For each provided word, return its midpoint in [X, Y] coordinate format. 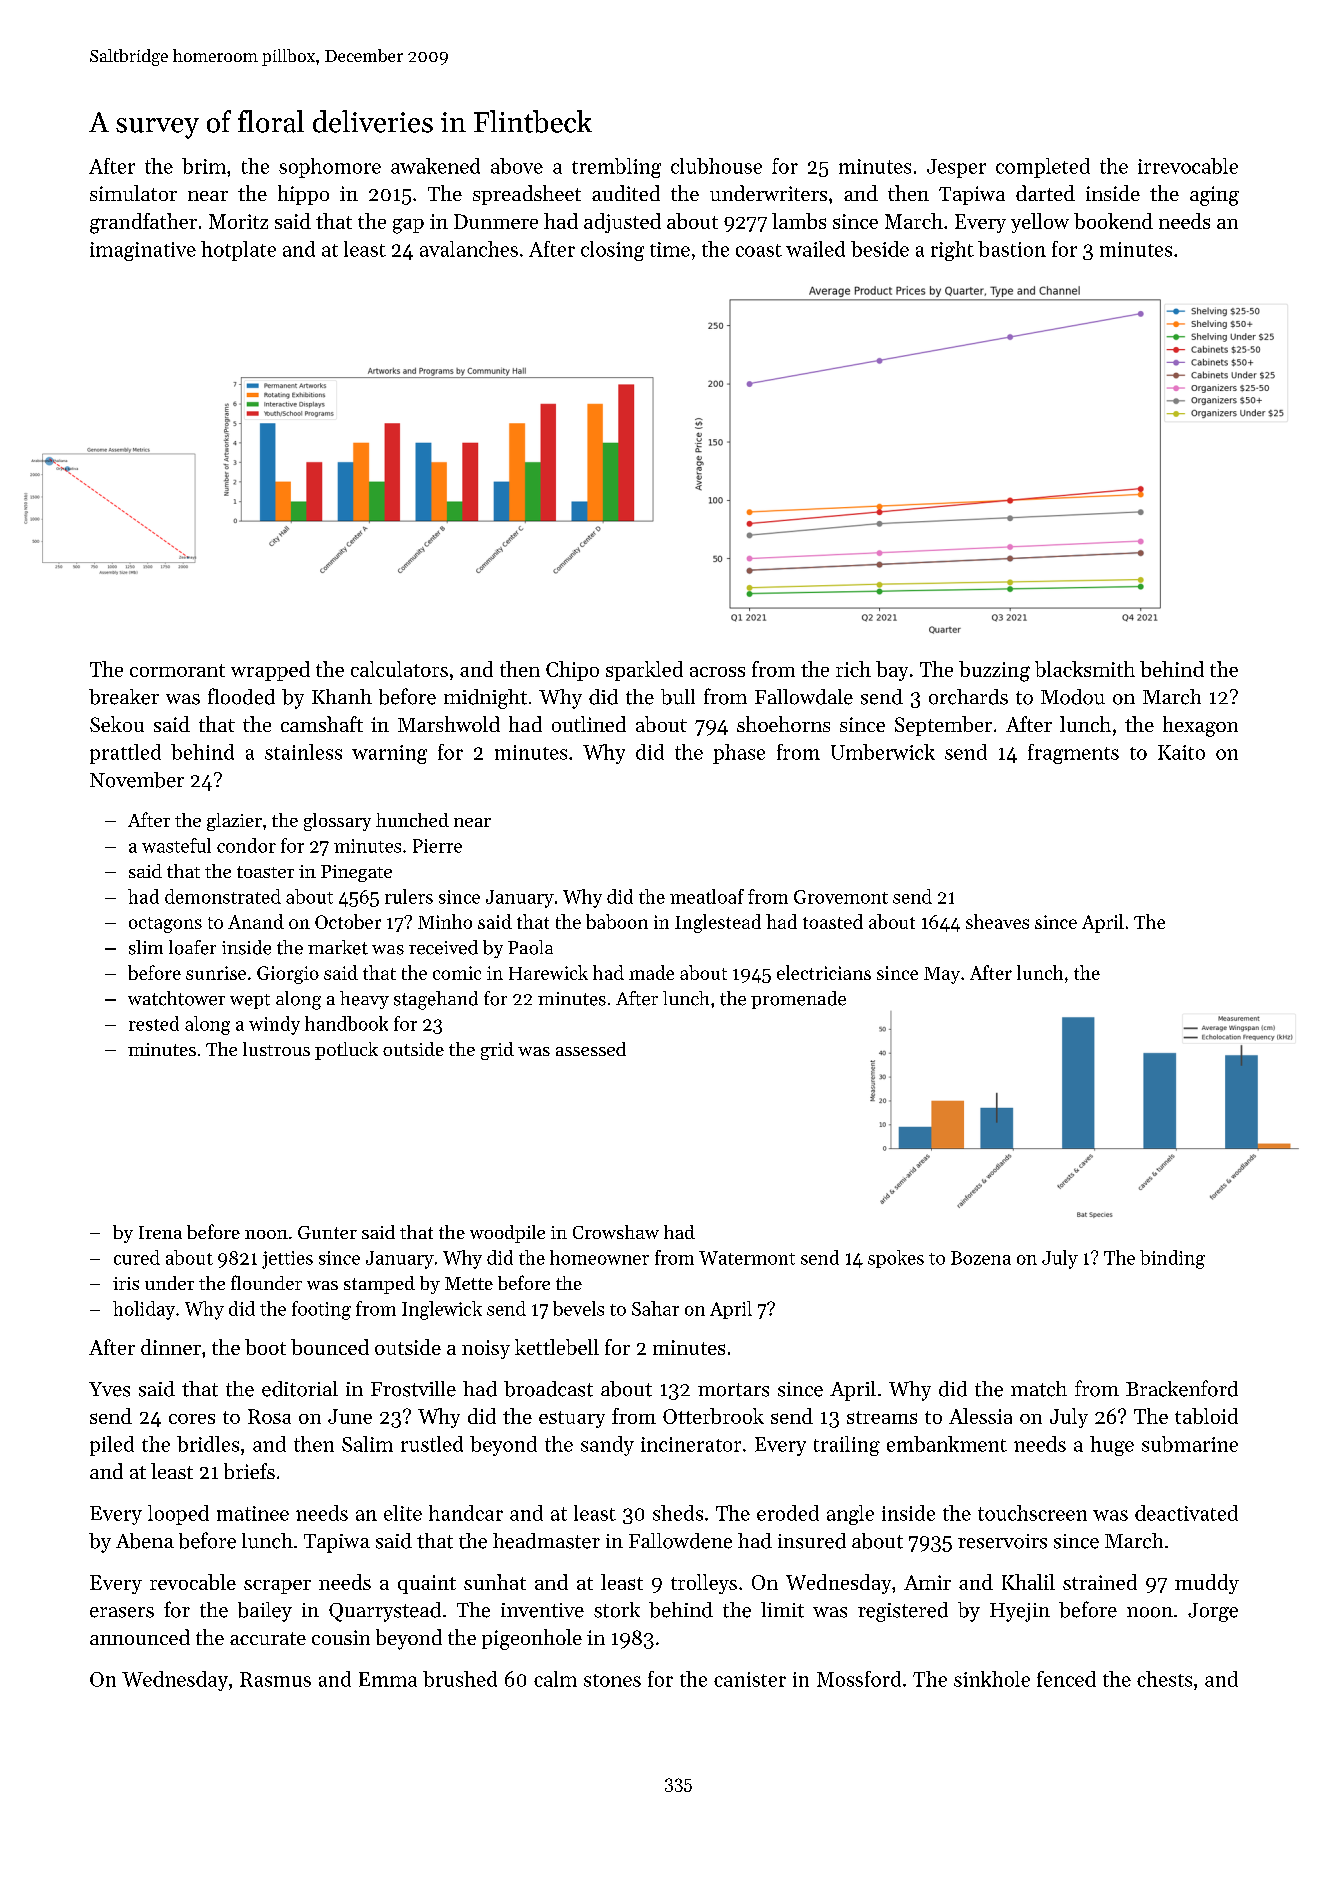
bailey [265, 1612]
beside [880, 249]
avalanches [469, 249]
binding [1172, 1259]
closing [612, 251]
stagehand [436, 1000]
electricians [824, 972]
